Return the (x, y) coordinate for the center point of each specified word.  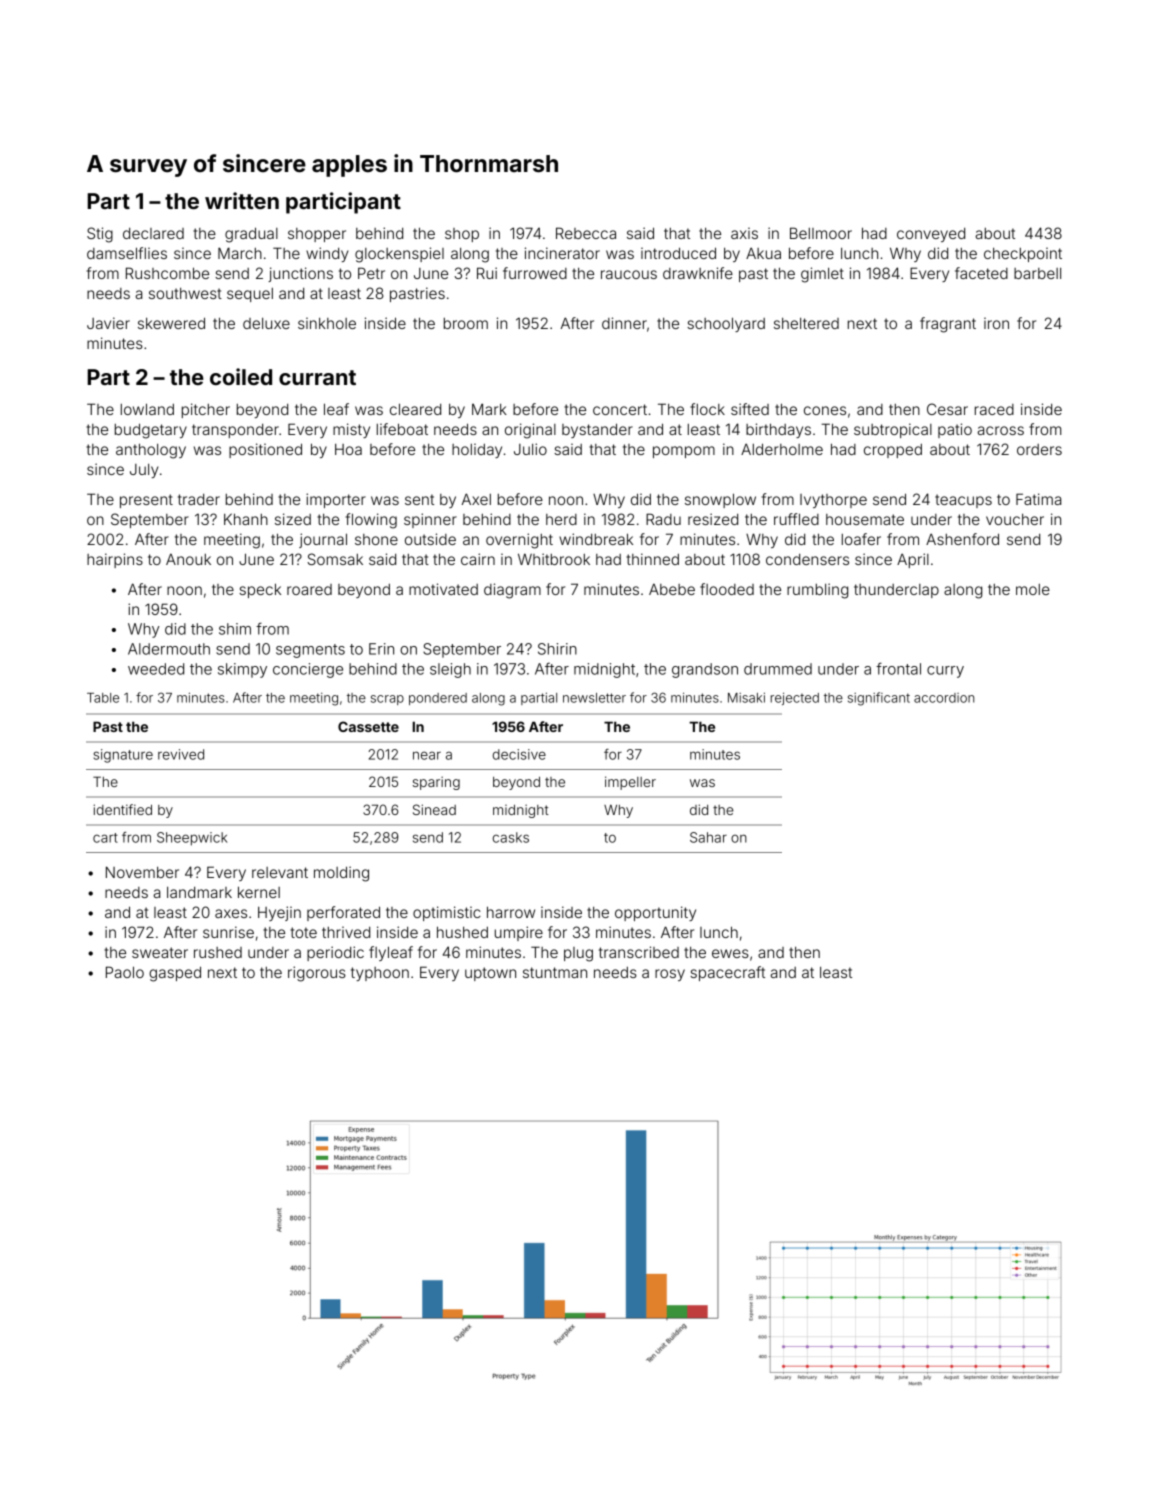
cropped (893, 451)
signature (123, 756)
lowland (147, 409)
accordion (944, 698)
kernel (259, 892)
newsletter (594, 698)
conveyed (931, 235)
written (242, 200)
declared (153, 233)
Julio (530, 449)
